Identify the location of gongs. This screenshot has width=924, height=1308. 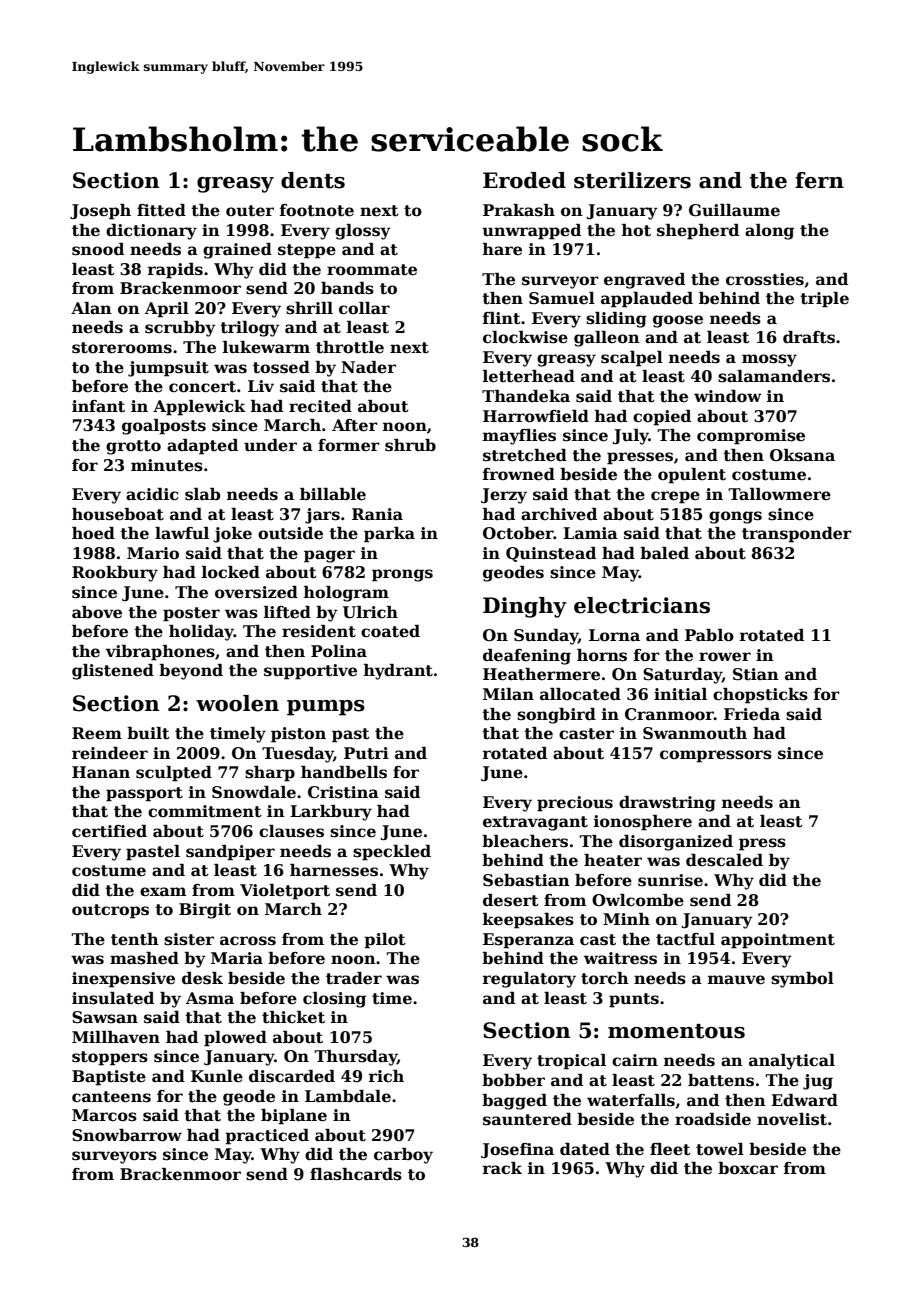
(735, 517).
